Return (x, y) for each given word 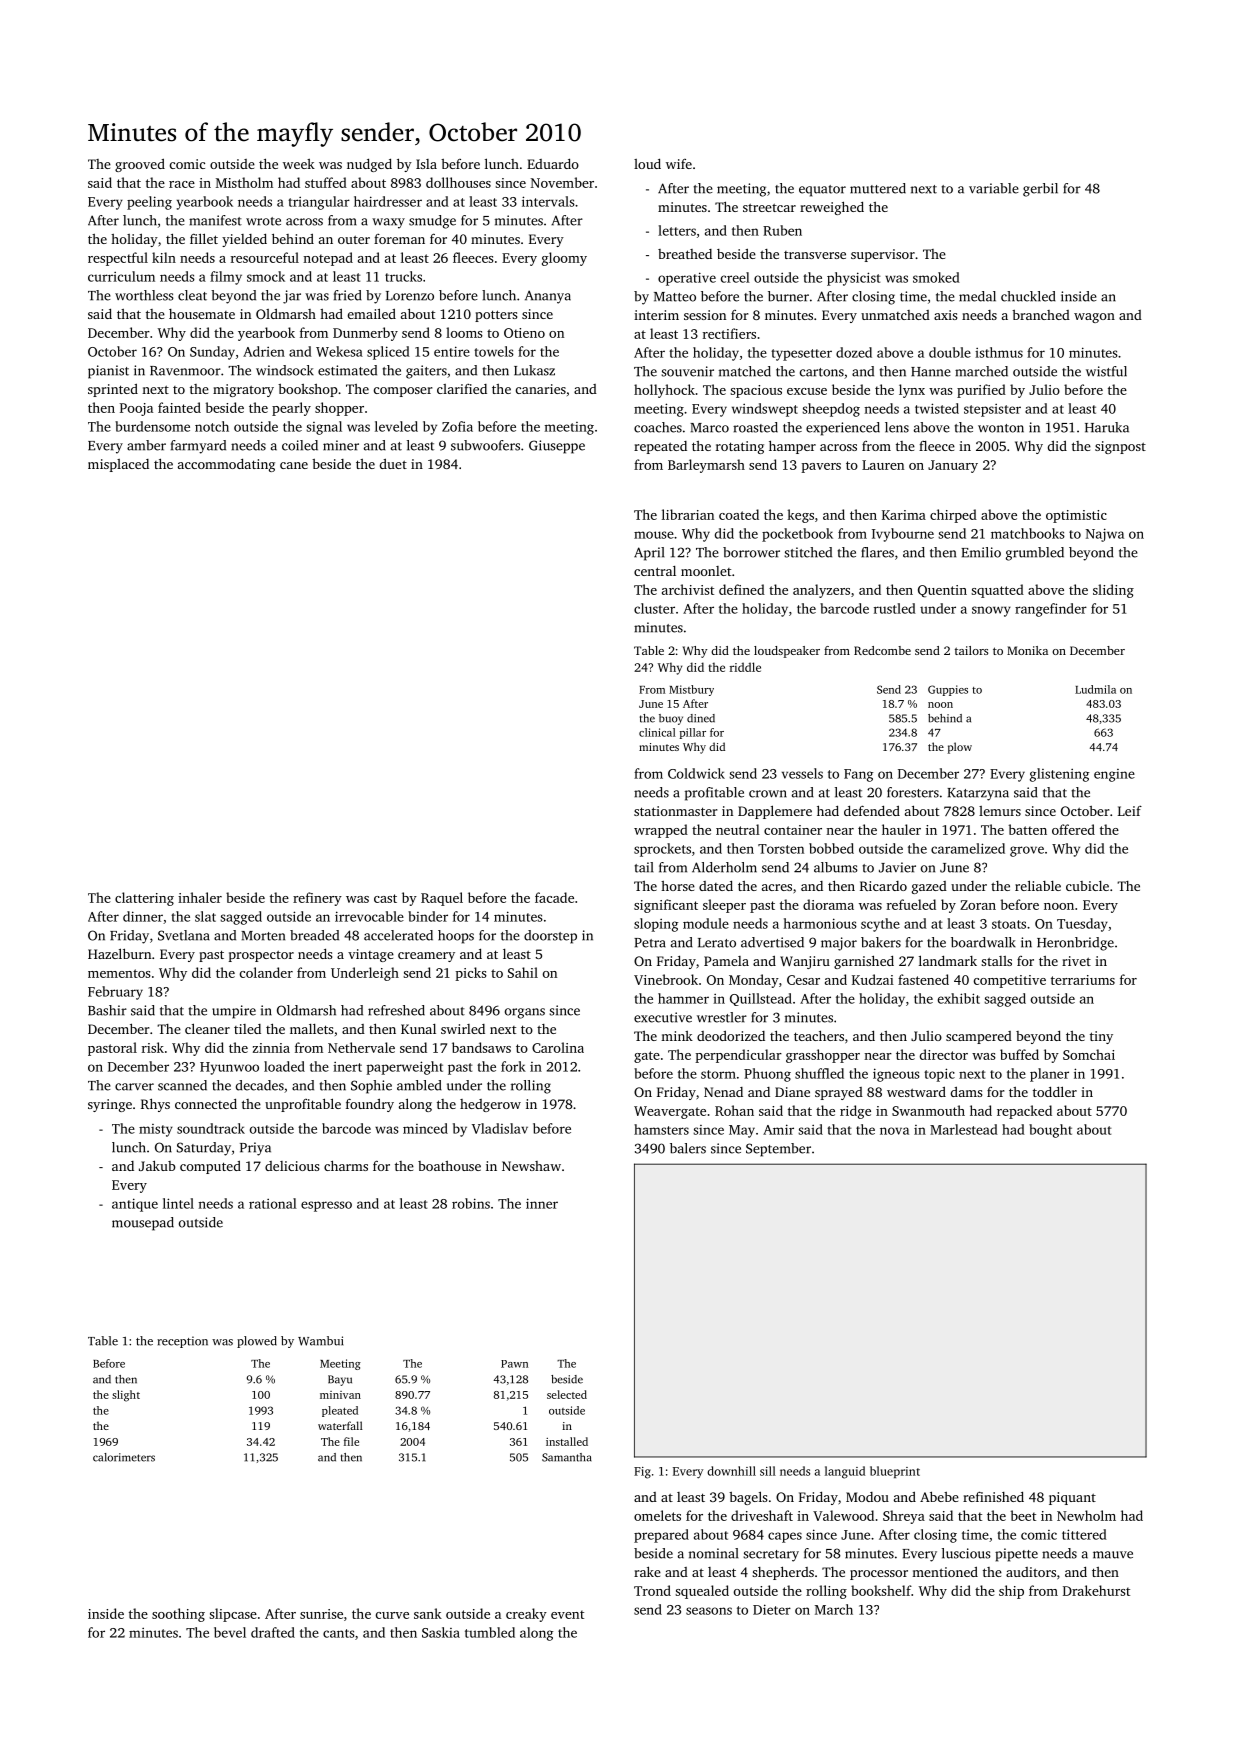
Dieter (772, 1609)
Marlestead (964, 1129)
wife (679, 164)
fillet (204, 238)
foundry (370, 1105)
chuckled (1028, 296)
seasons (709, 1611)
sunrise (321, 1614)
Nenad (723, 1092)
